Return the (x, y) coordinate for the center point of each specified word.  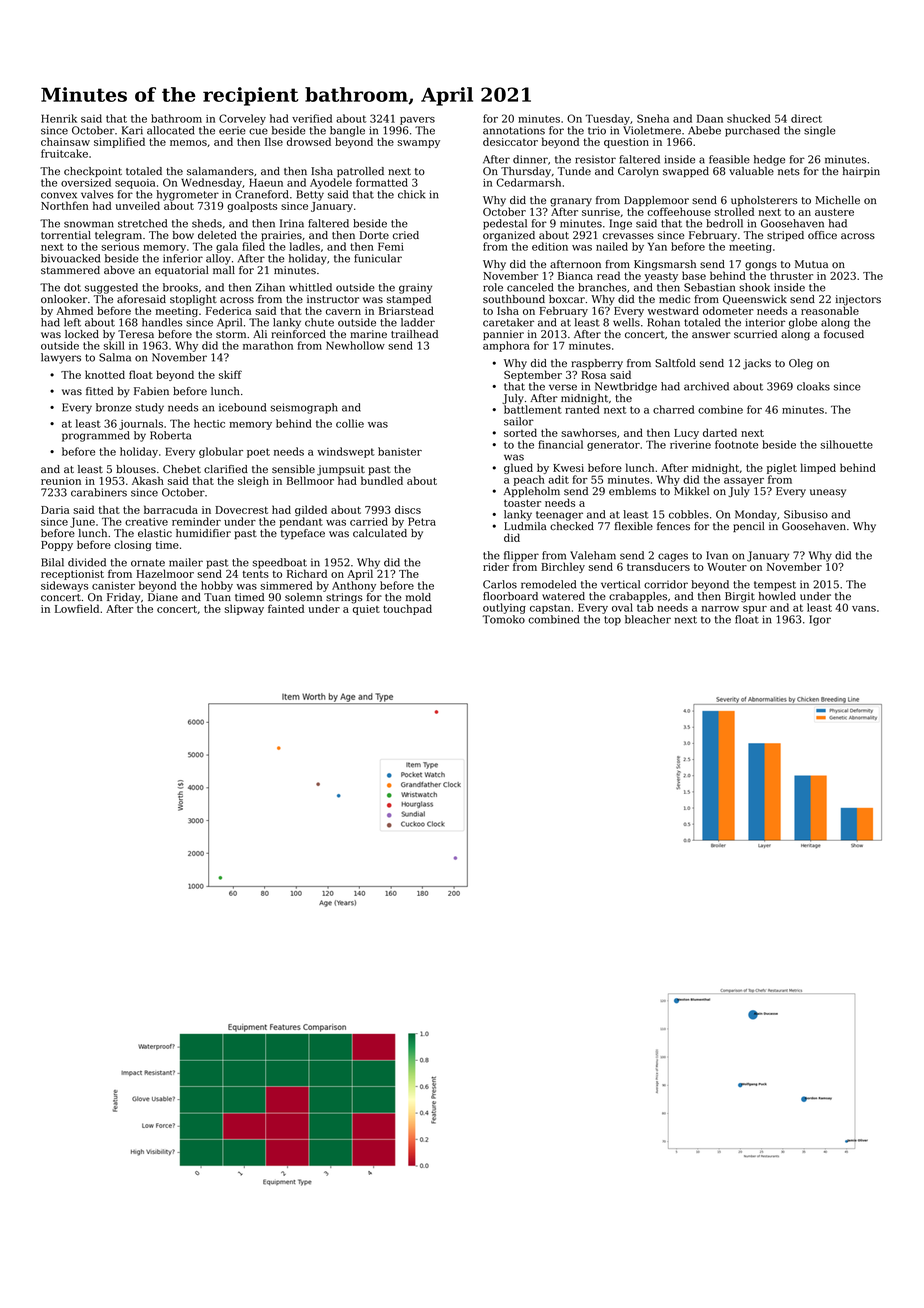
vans (864, 609)
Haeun (266, 182)
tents (256, 574)
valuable (751, 171)
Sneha (653, 118)
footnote (736, 444)
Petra (422, 521)
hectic (209, 423)
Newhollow (355, 345)
